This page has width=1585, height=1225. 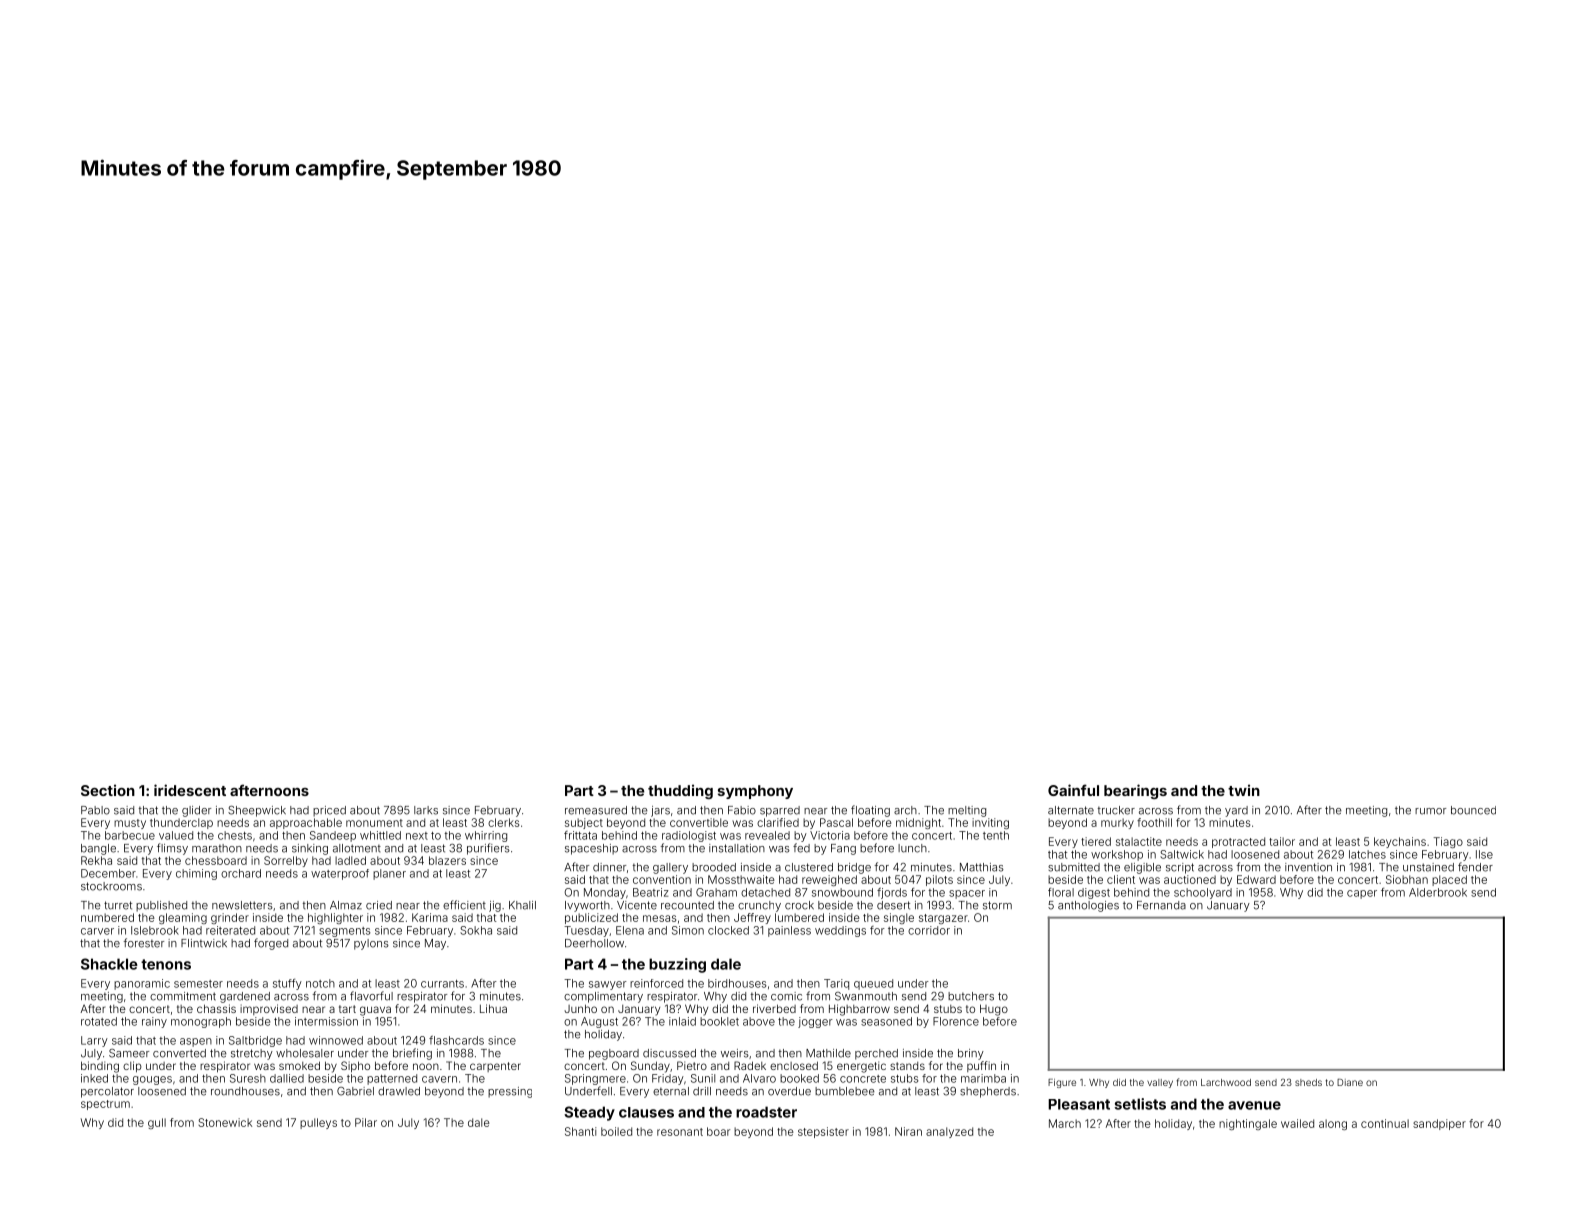 What do you see at coordinates (981, 1066) in the page?
I see `puffin` at bounding box center [981, 1066].
